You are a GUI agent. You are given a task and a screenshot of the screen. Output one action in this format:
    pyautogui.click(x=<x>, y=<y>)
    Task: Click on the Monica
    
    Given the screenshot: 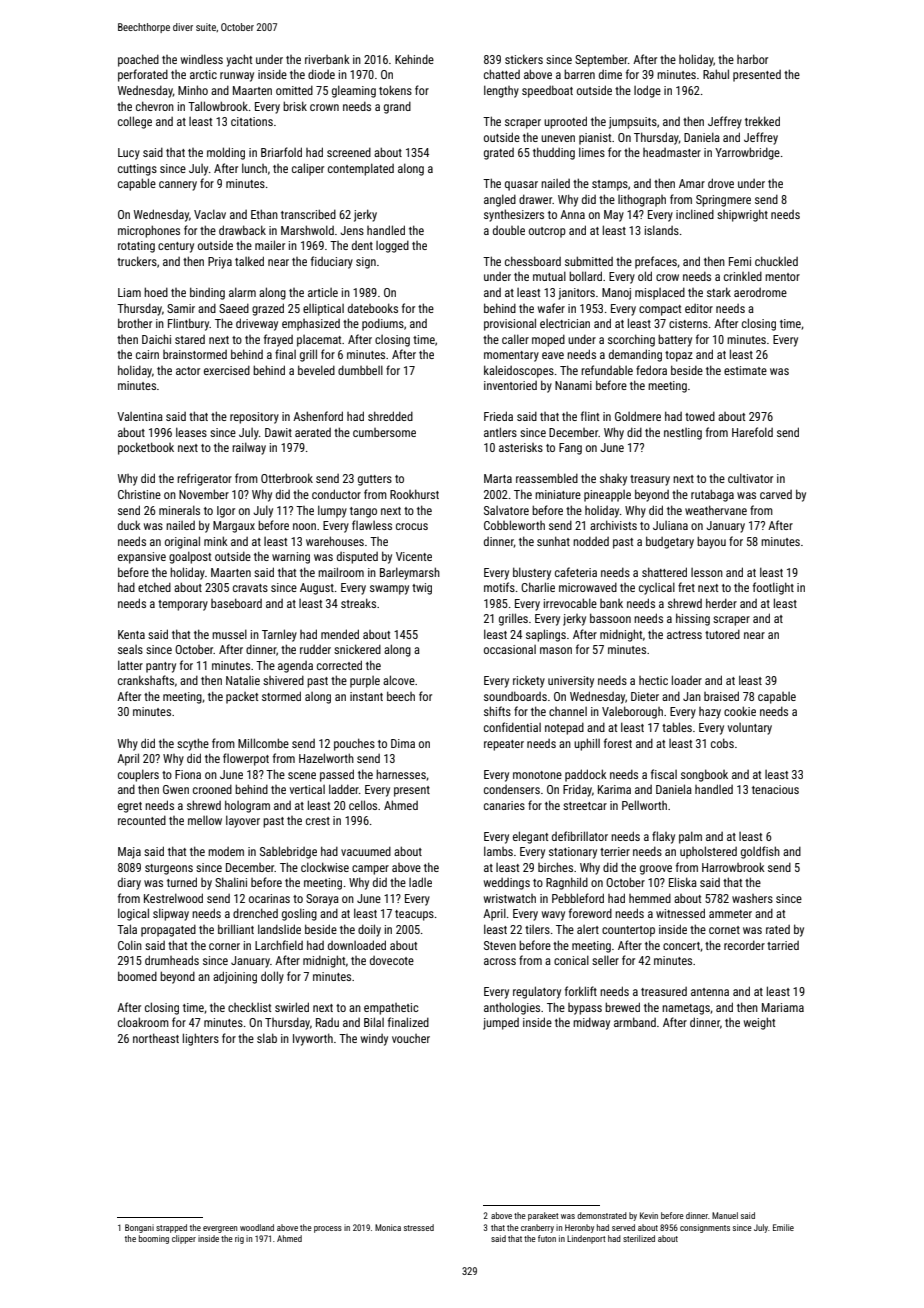 What is the action you would take?
    pyautogui.click(x=388, y=1227)
